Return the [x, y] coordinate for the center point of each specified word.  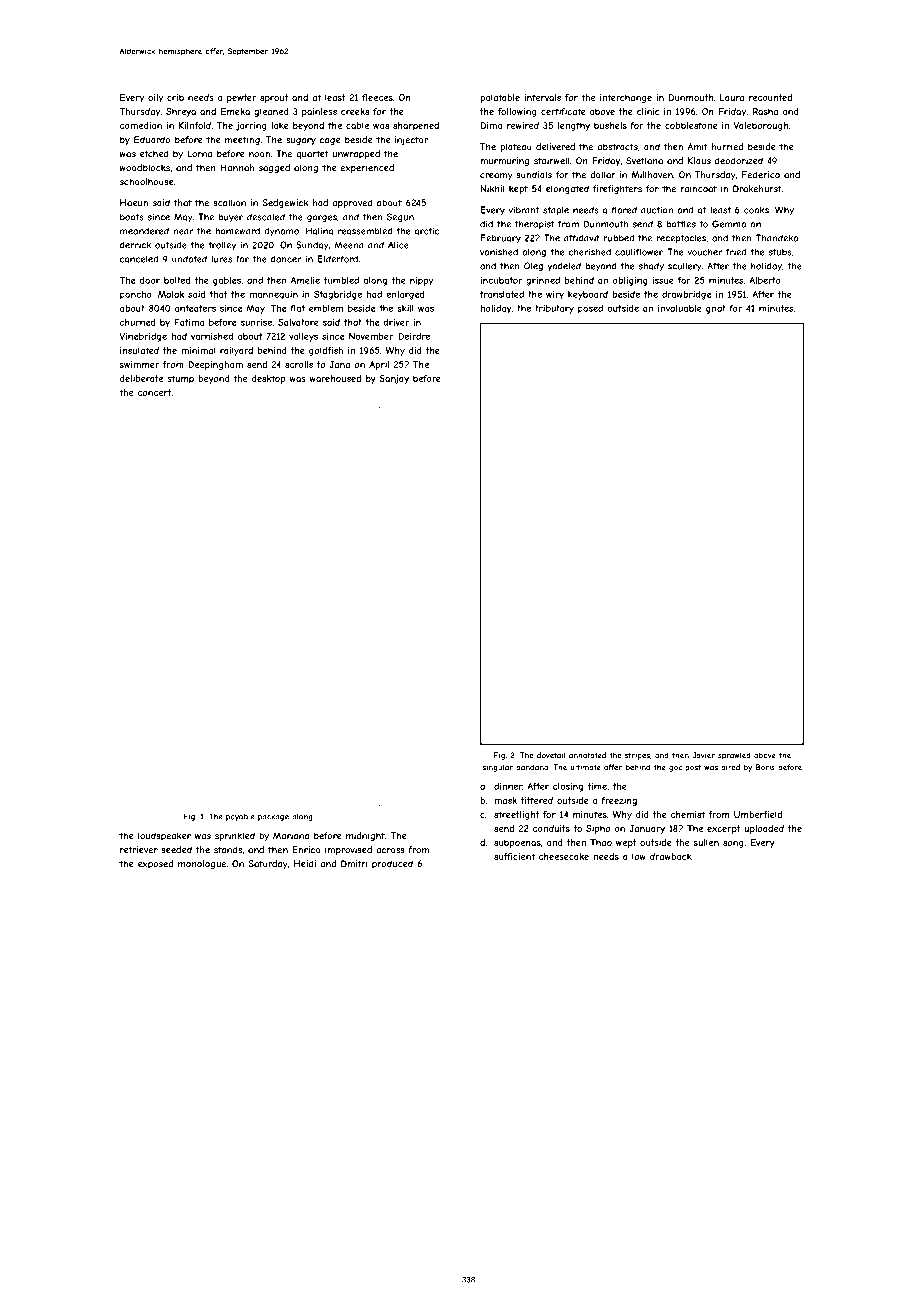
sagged [274, 168]
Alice [398, 245]
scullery [685, 266]
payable [240, 817]
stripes [637, 756]
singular [497, 768]
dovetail [551, 755]
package [273, 817]
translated [502, 294]
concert [154, 392]
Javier [703, 755]
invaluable [680, 308]
